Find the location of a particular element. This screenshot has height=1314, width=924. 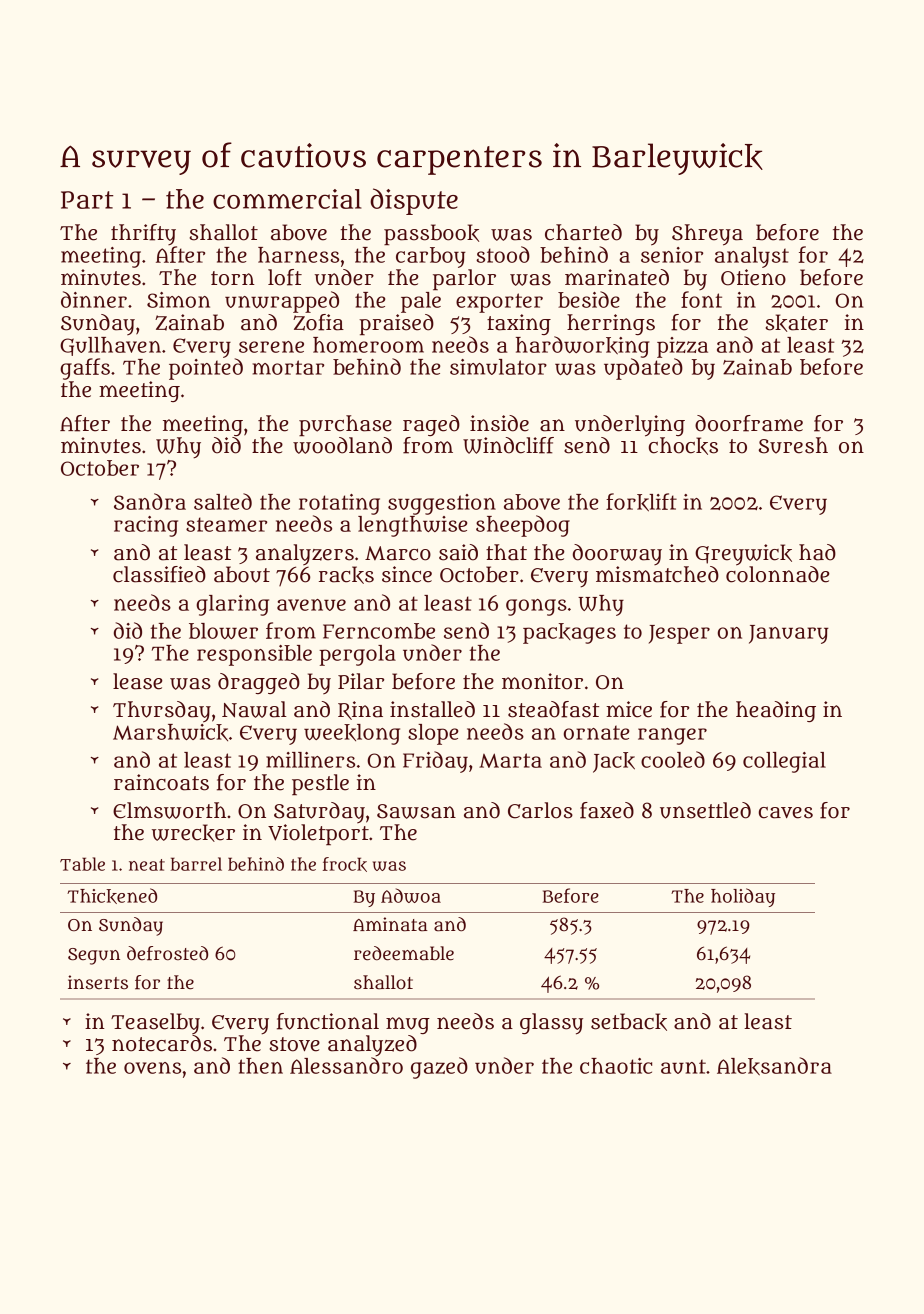

installed is located at coordinates (432, 709).
